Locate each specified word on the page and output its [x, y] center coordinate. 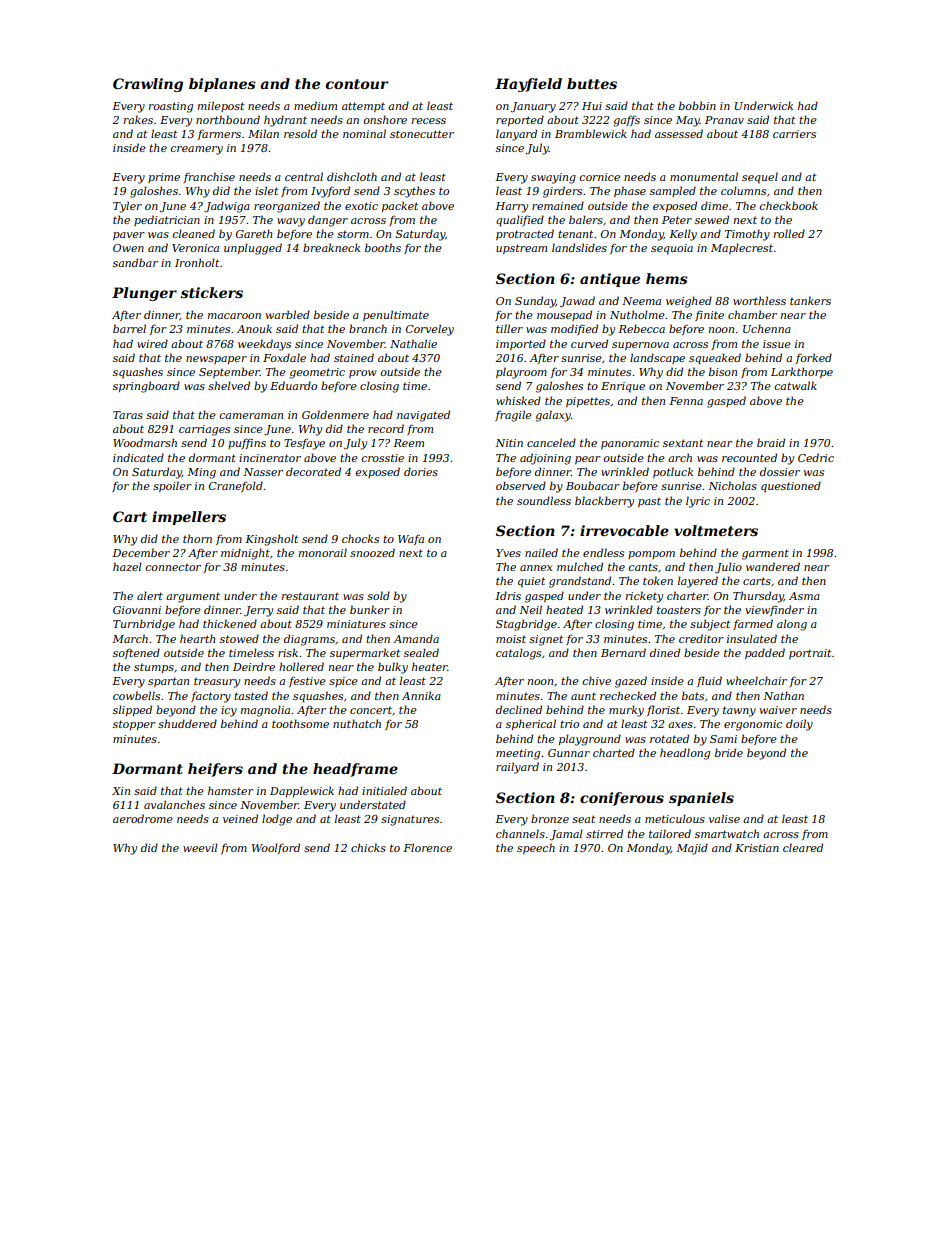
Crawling [148, 85]
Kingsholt [271, 540]
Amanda [416, 638]
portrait [810, 654]
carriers [794, 134]
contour [356, 84]
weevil [200, 847]
